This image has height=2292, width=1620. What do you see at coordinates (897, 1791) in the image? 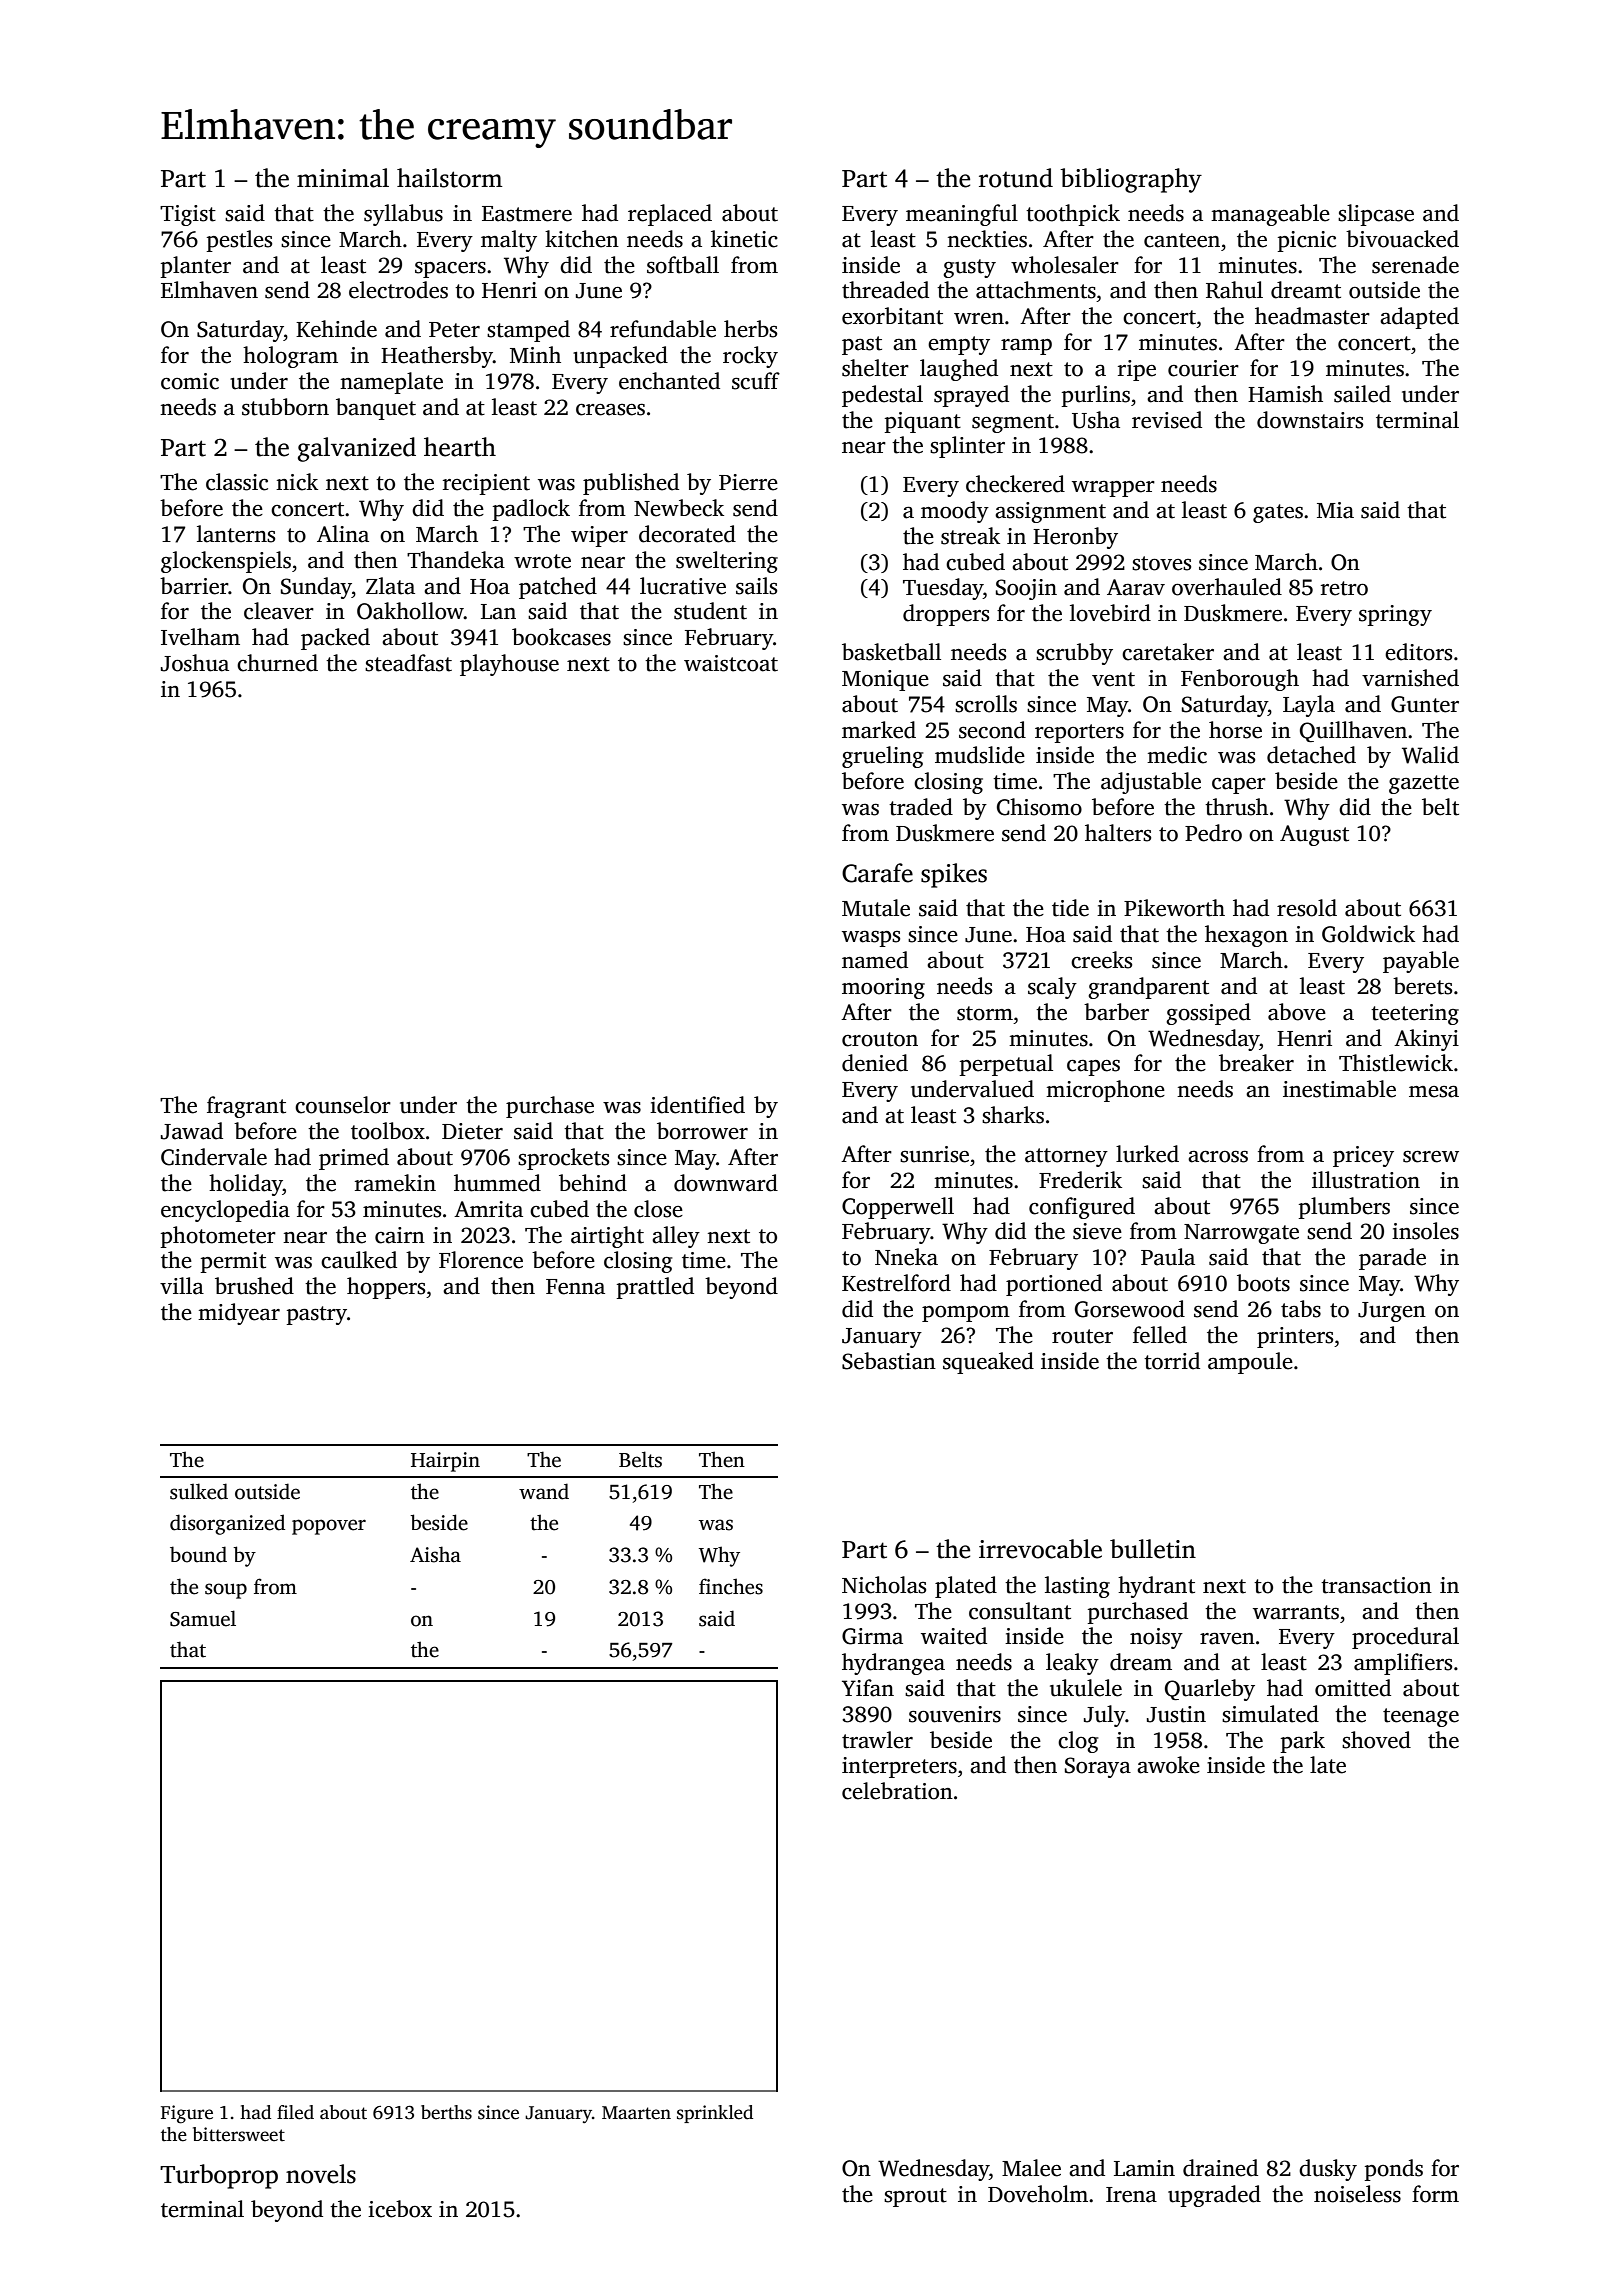
I see `celebration` at bounding box center [897, 1791].
